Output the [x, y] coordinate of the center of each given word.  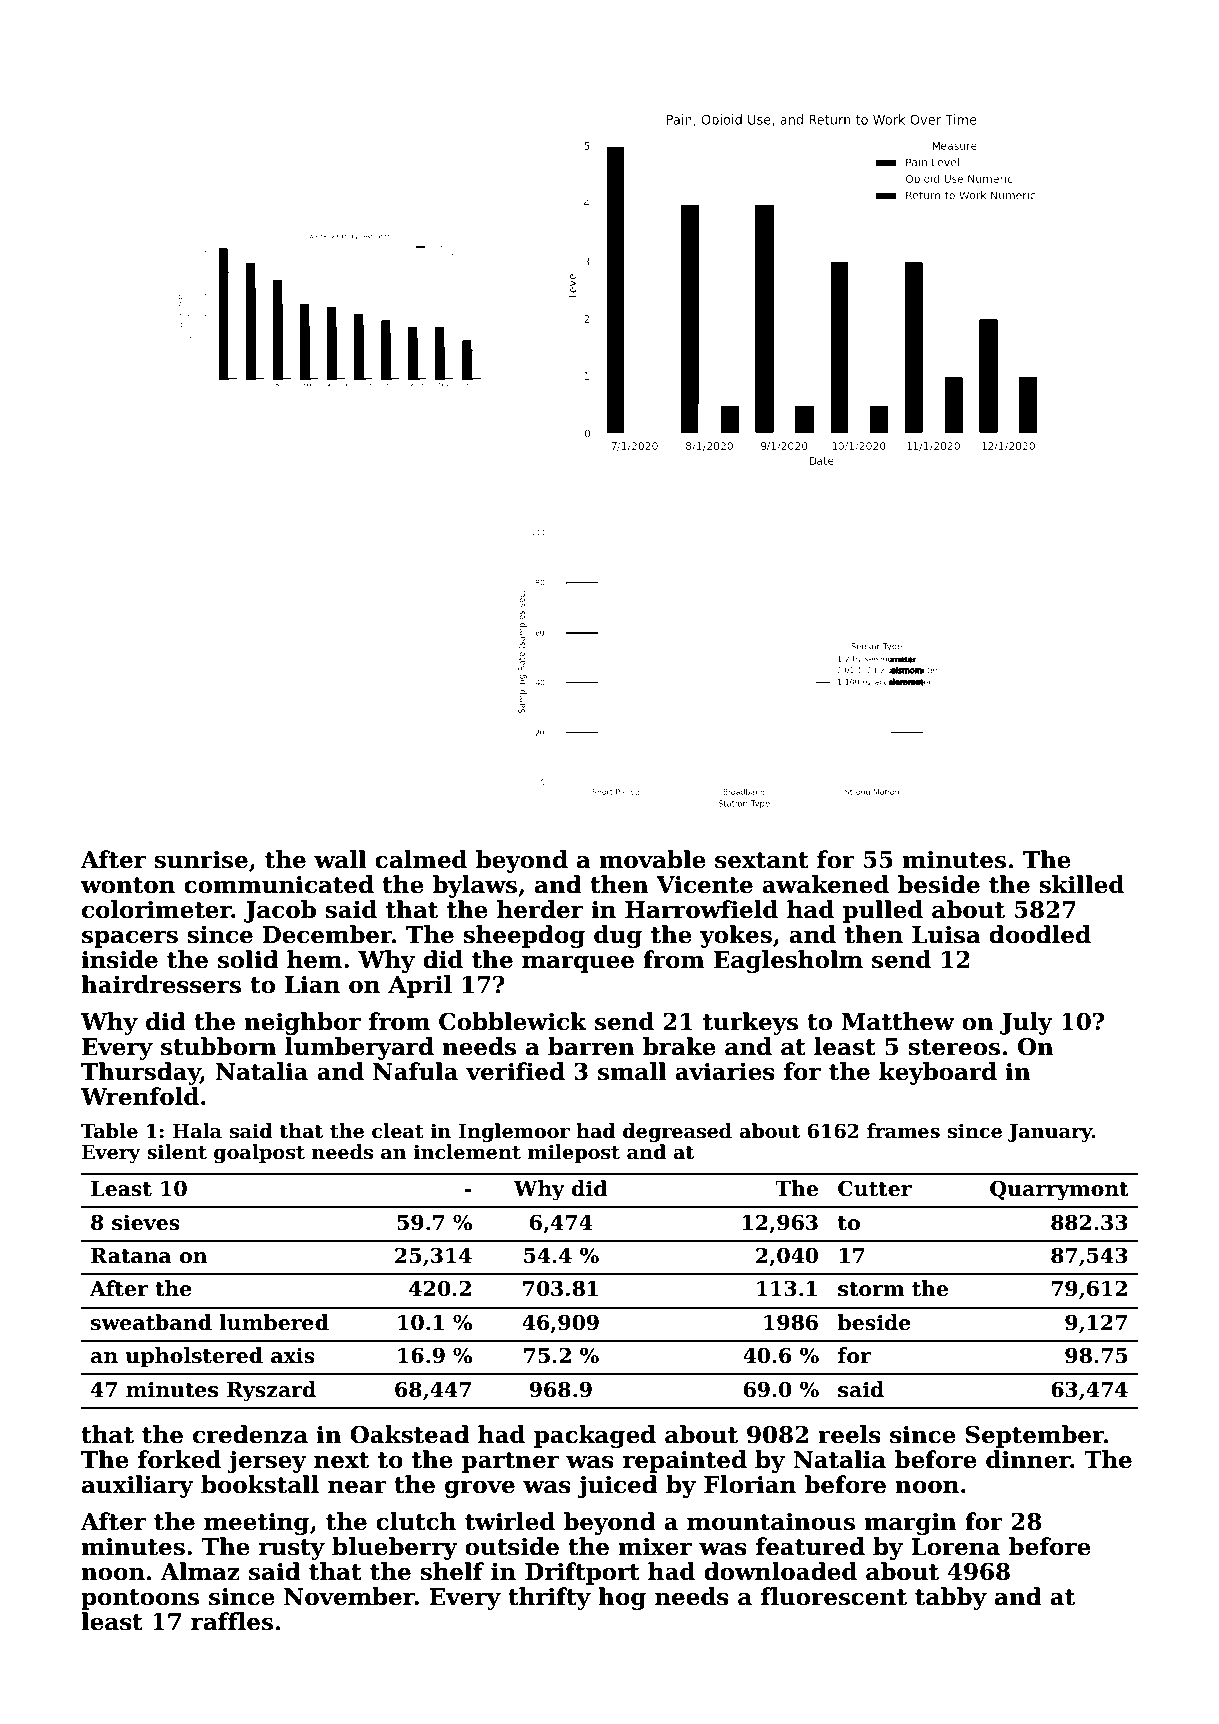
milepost [574, 1153]
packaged [595, 1436]
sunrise [201, 860]
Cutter [875, 1188]
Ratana [131, 1256]
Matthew [898, 1021]
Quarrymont [1059, 1190]
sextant [762, 860]
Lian [312, 985]
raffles [232, 1621]
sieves [146, 1222]
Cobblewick [513, 1021]
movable [652, 859]
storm [871, 1289]
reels [849, 1434]
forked [179, 1459]
